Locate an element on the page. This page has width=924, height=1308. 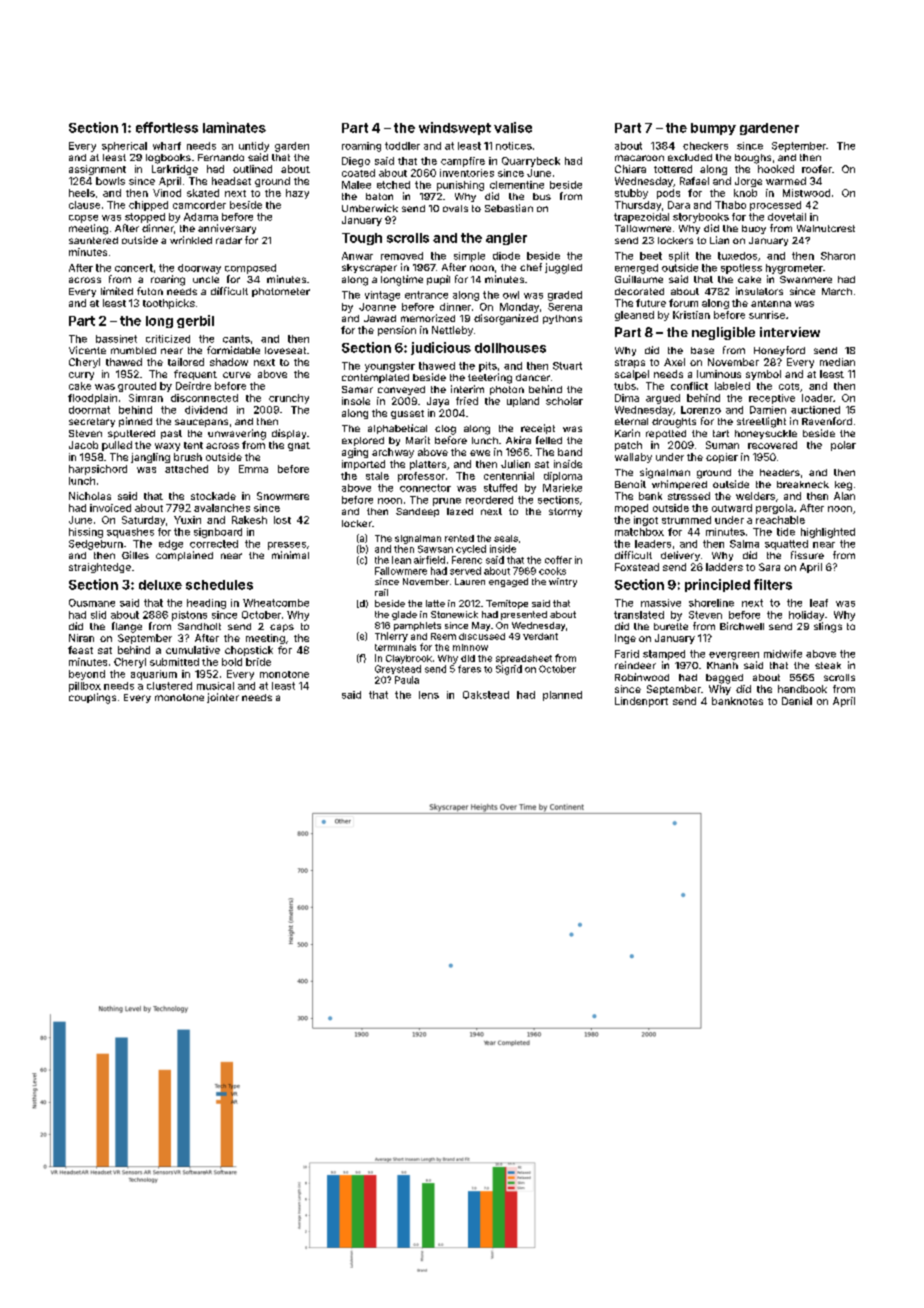
effortless is located at coordinates (167, 127).
